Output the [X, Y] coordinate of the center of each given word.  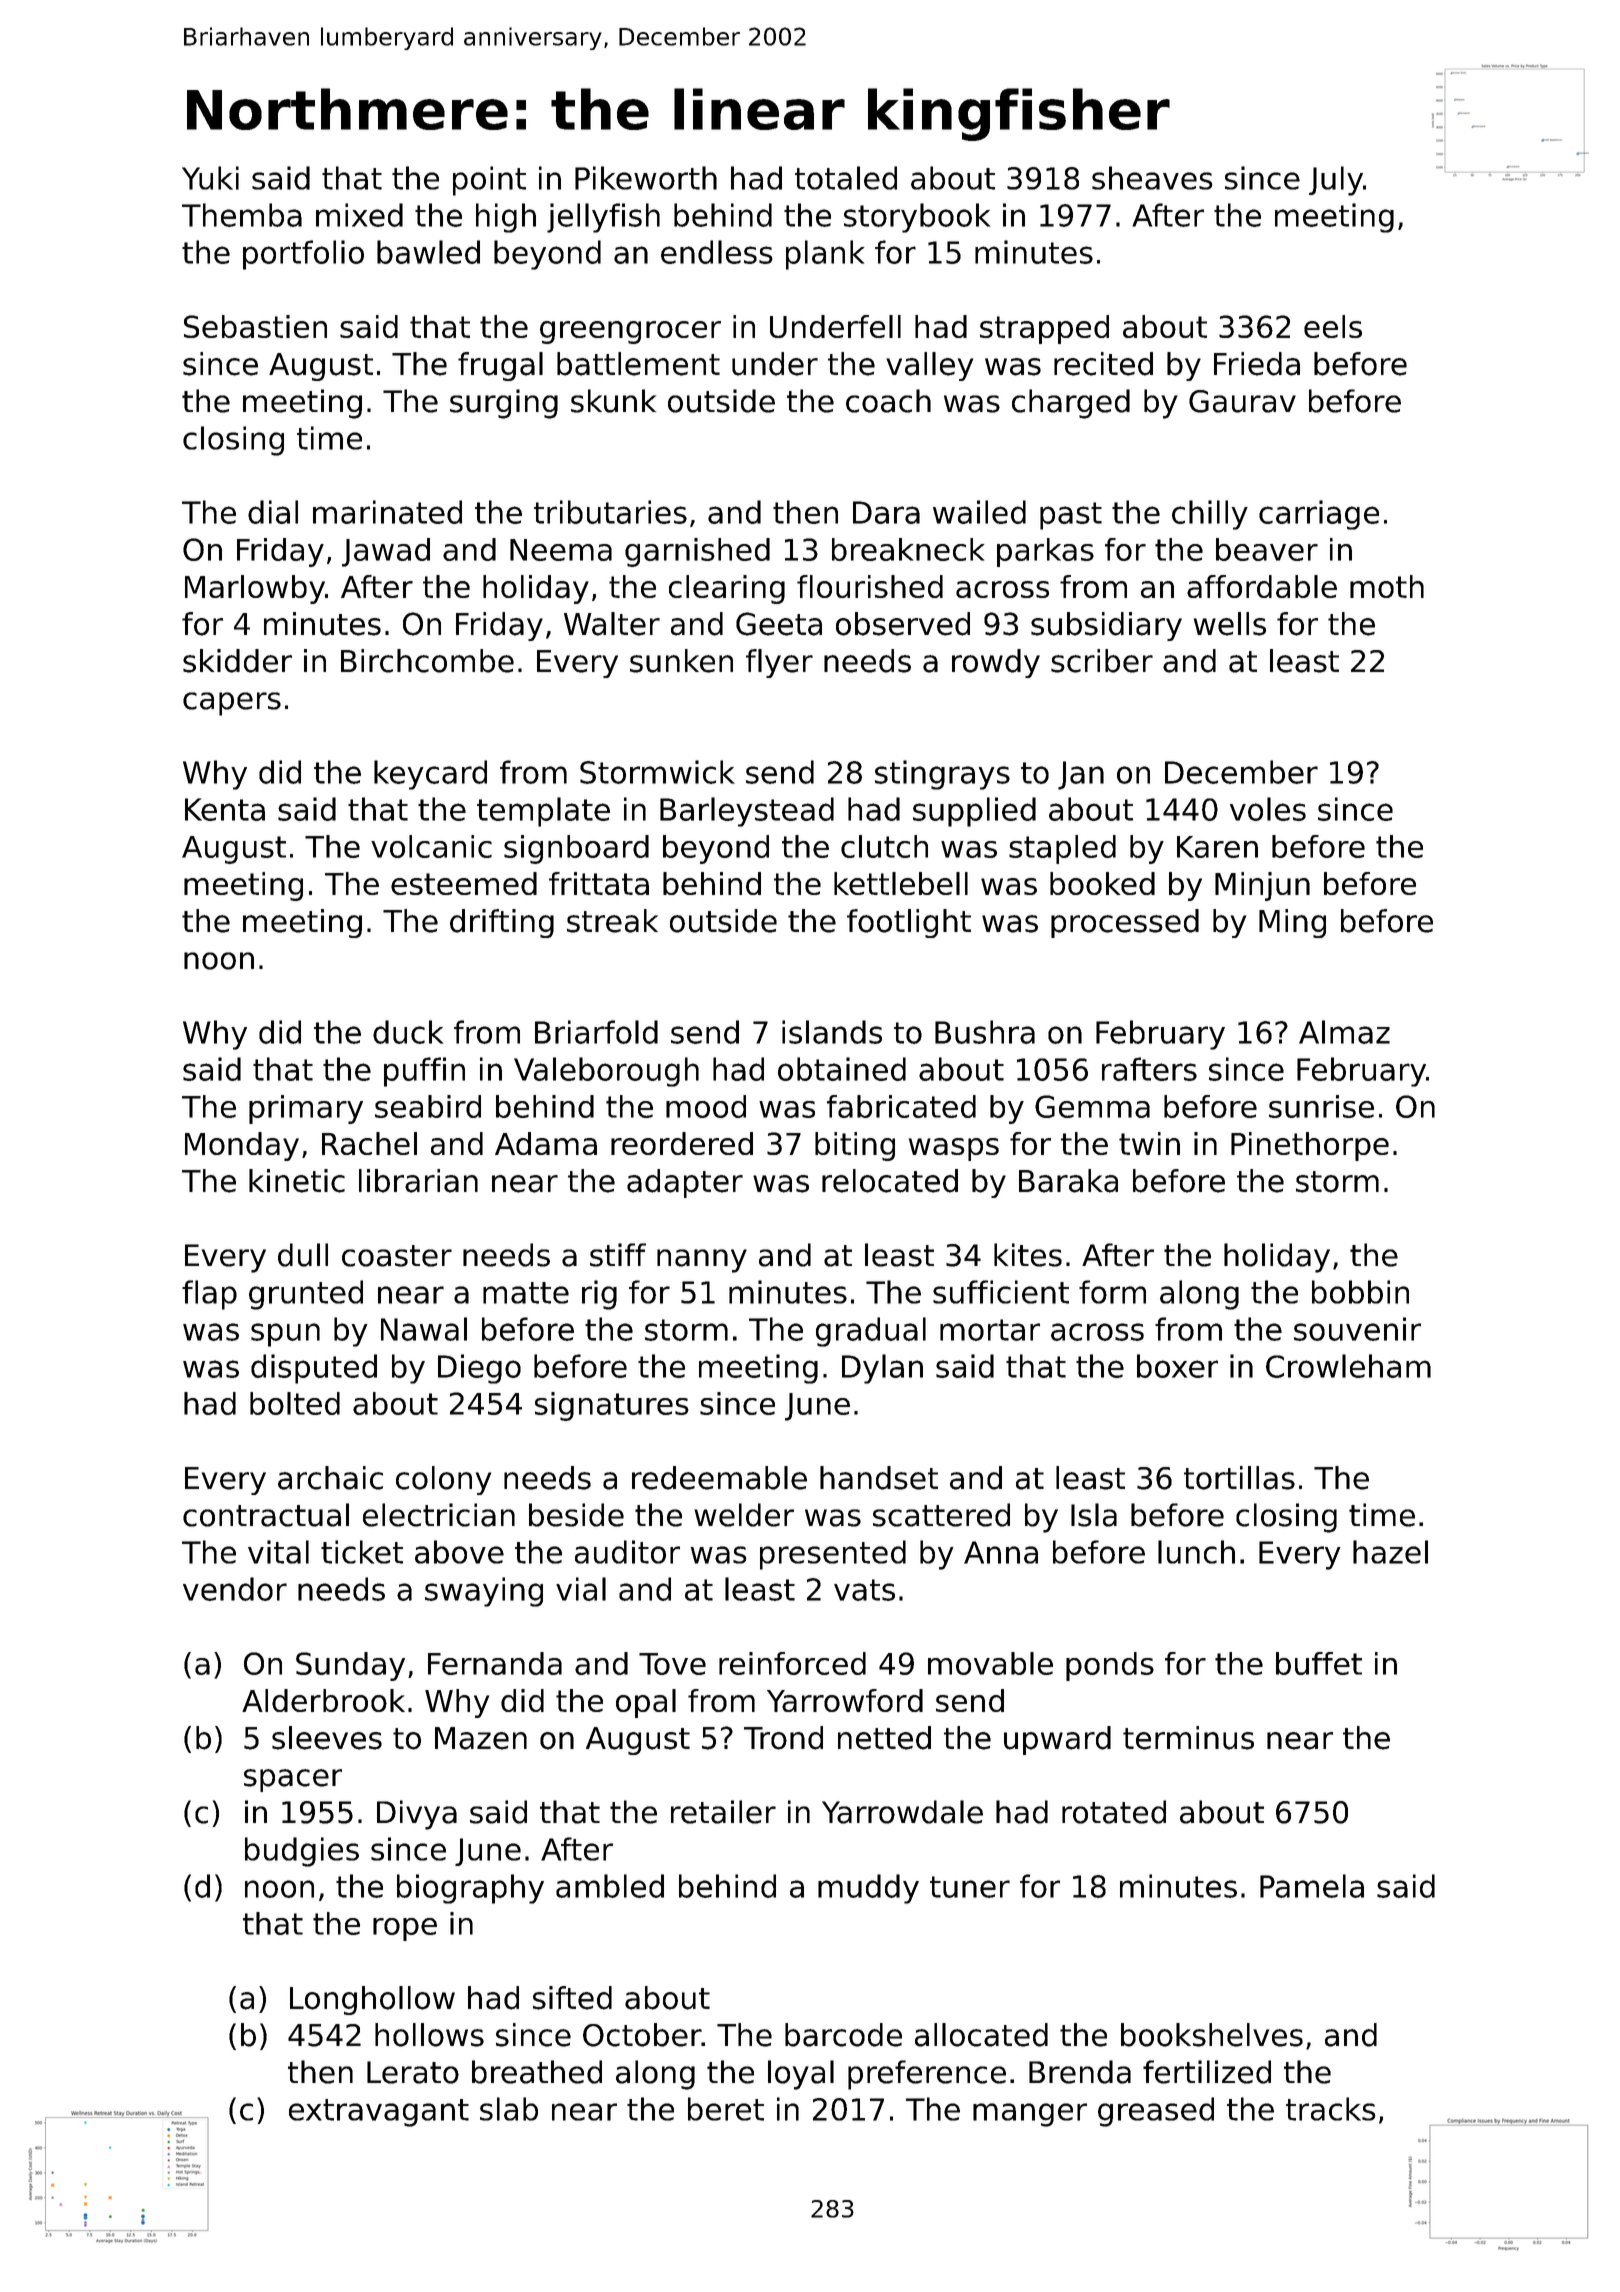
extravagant [379, 2113]
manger [1030, 2115]
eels [1333, 326]
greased [1156, 2112]
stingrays [942, 775]
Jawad [386, 552]
